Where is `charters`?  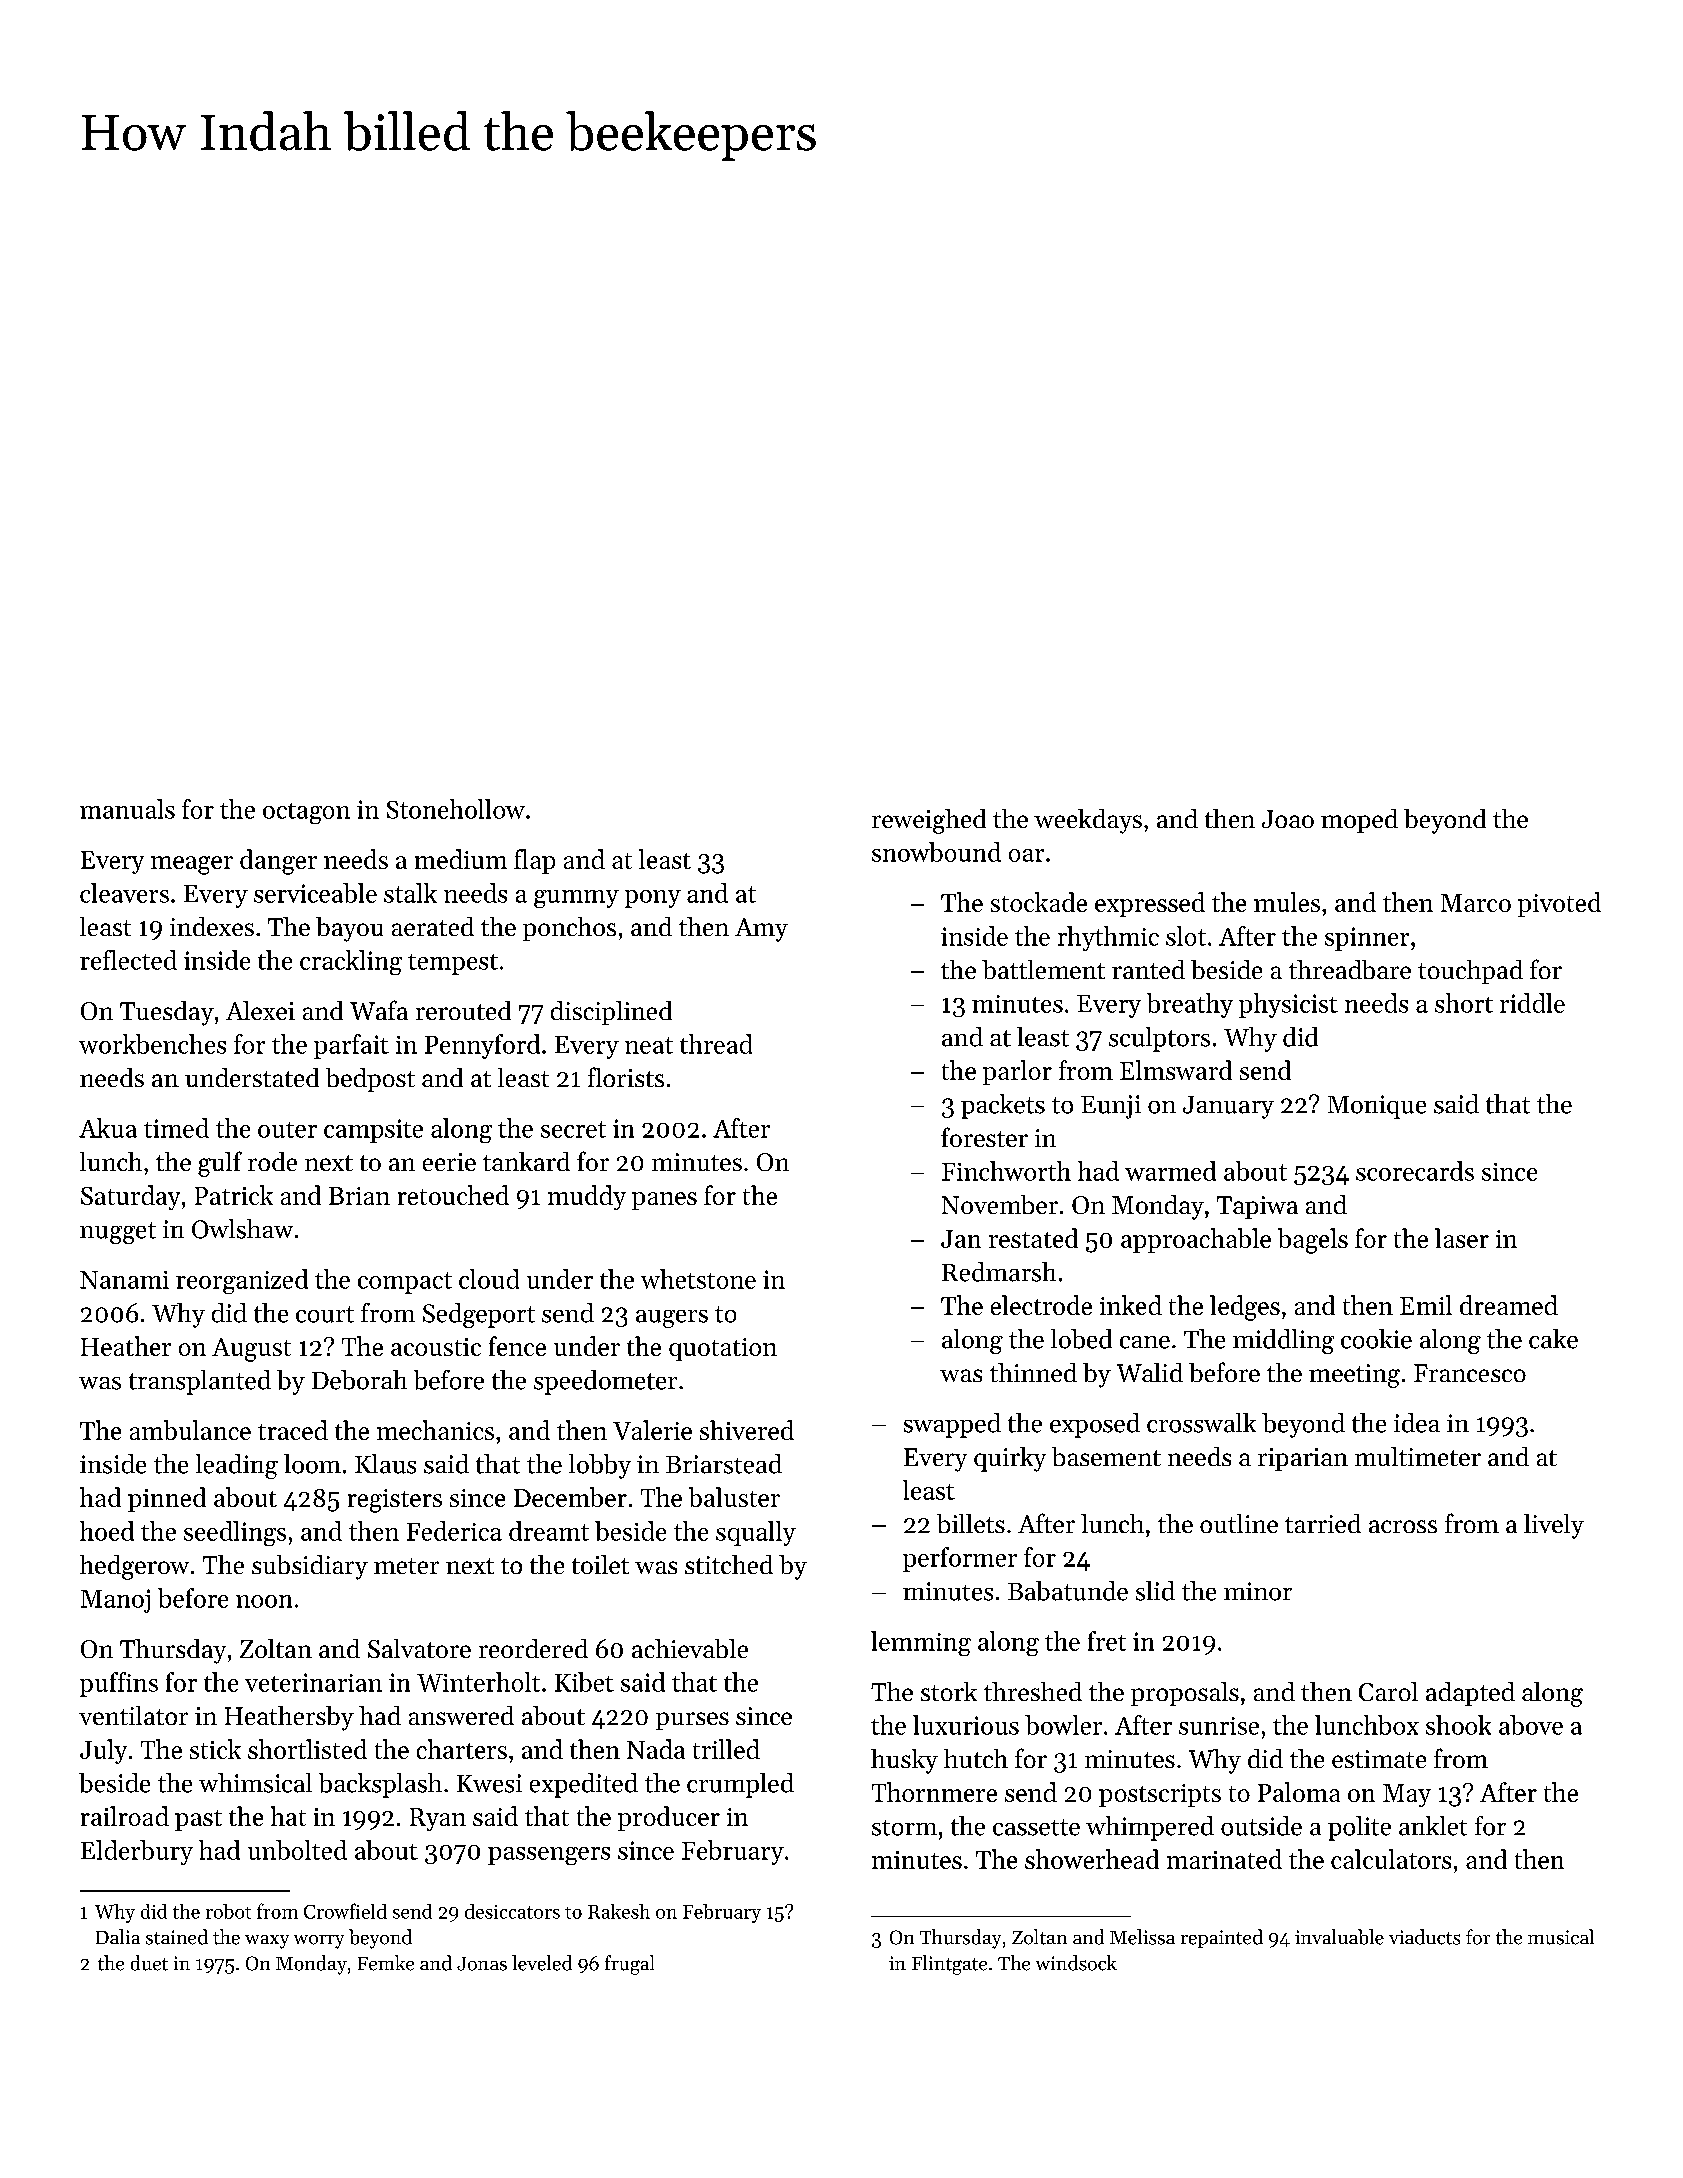
charters is located at coordinates (462, 1749).
